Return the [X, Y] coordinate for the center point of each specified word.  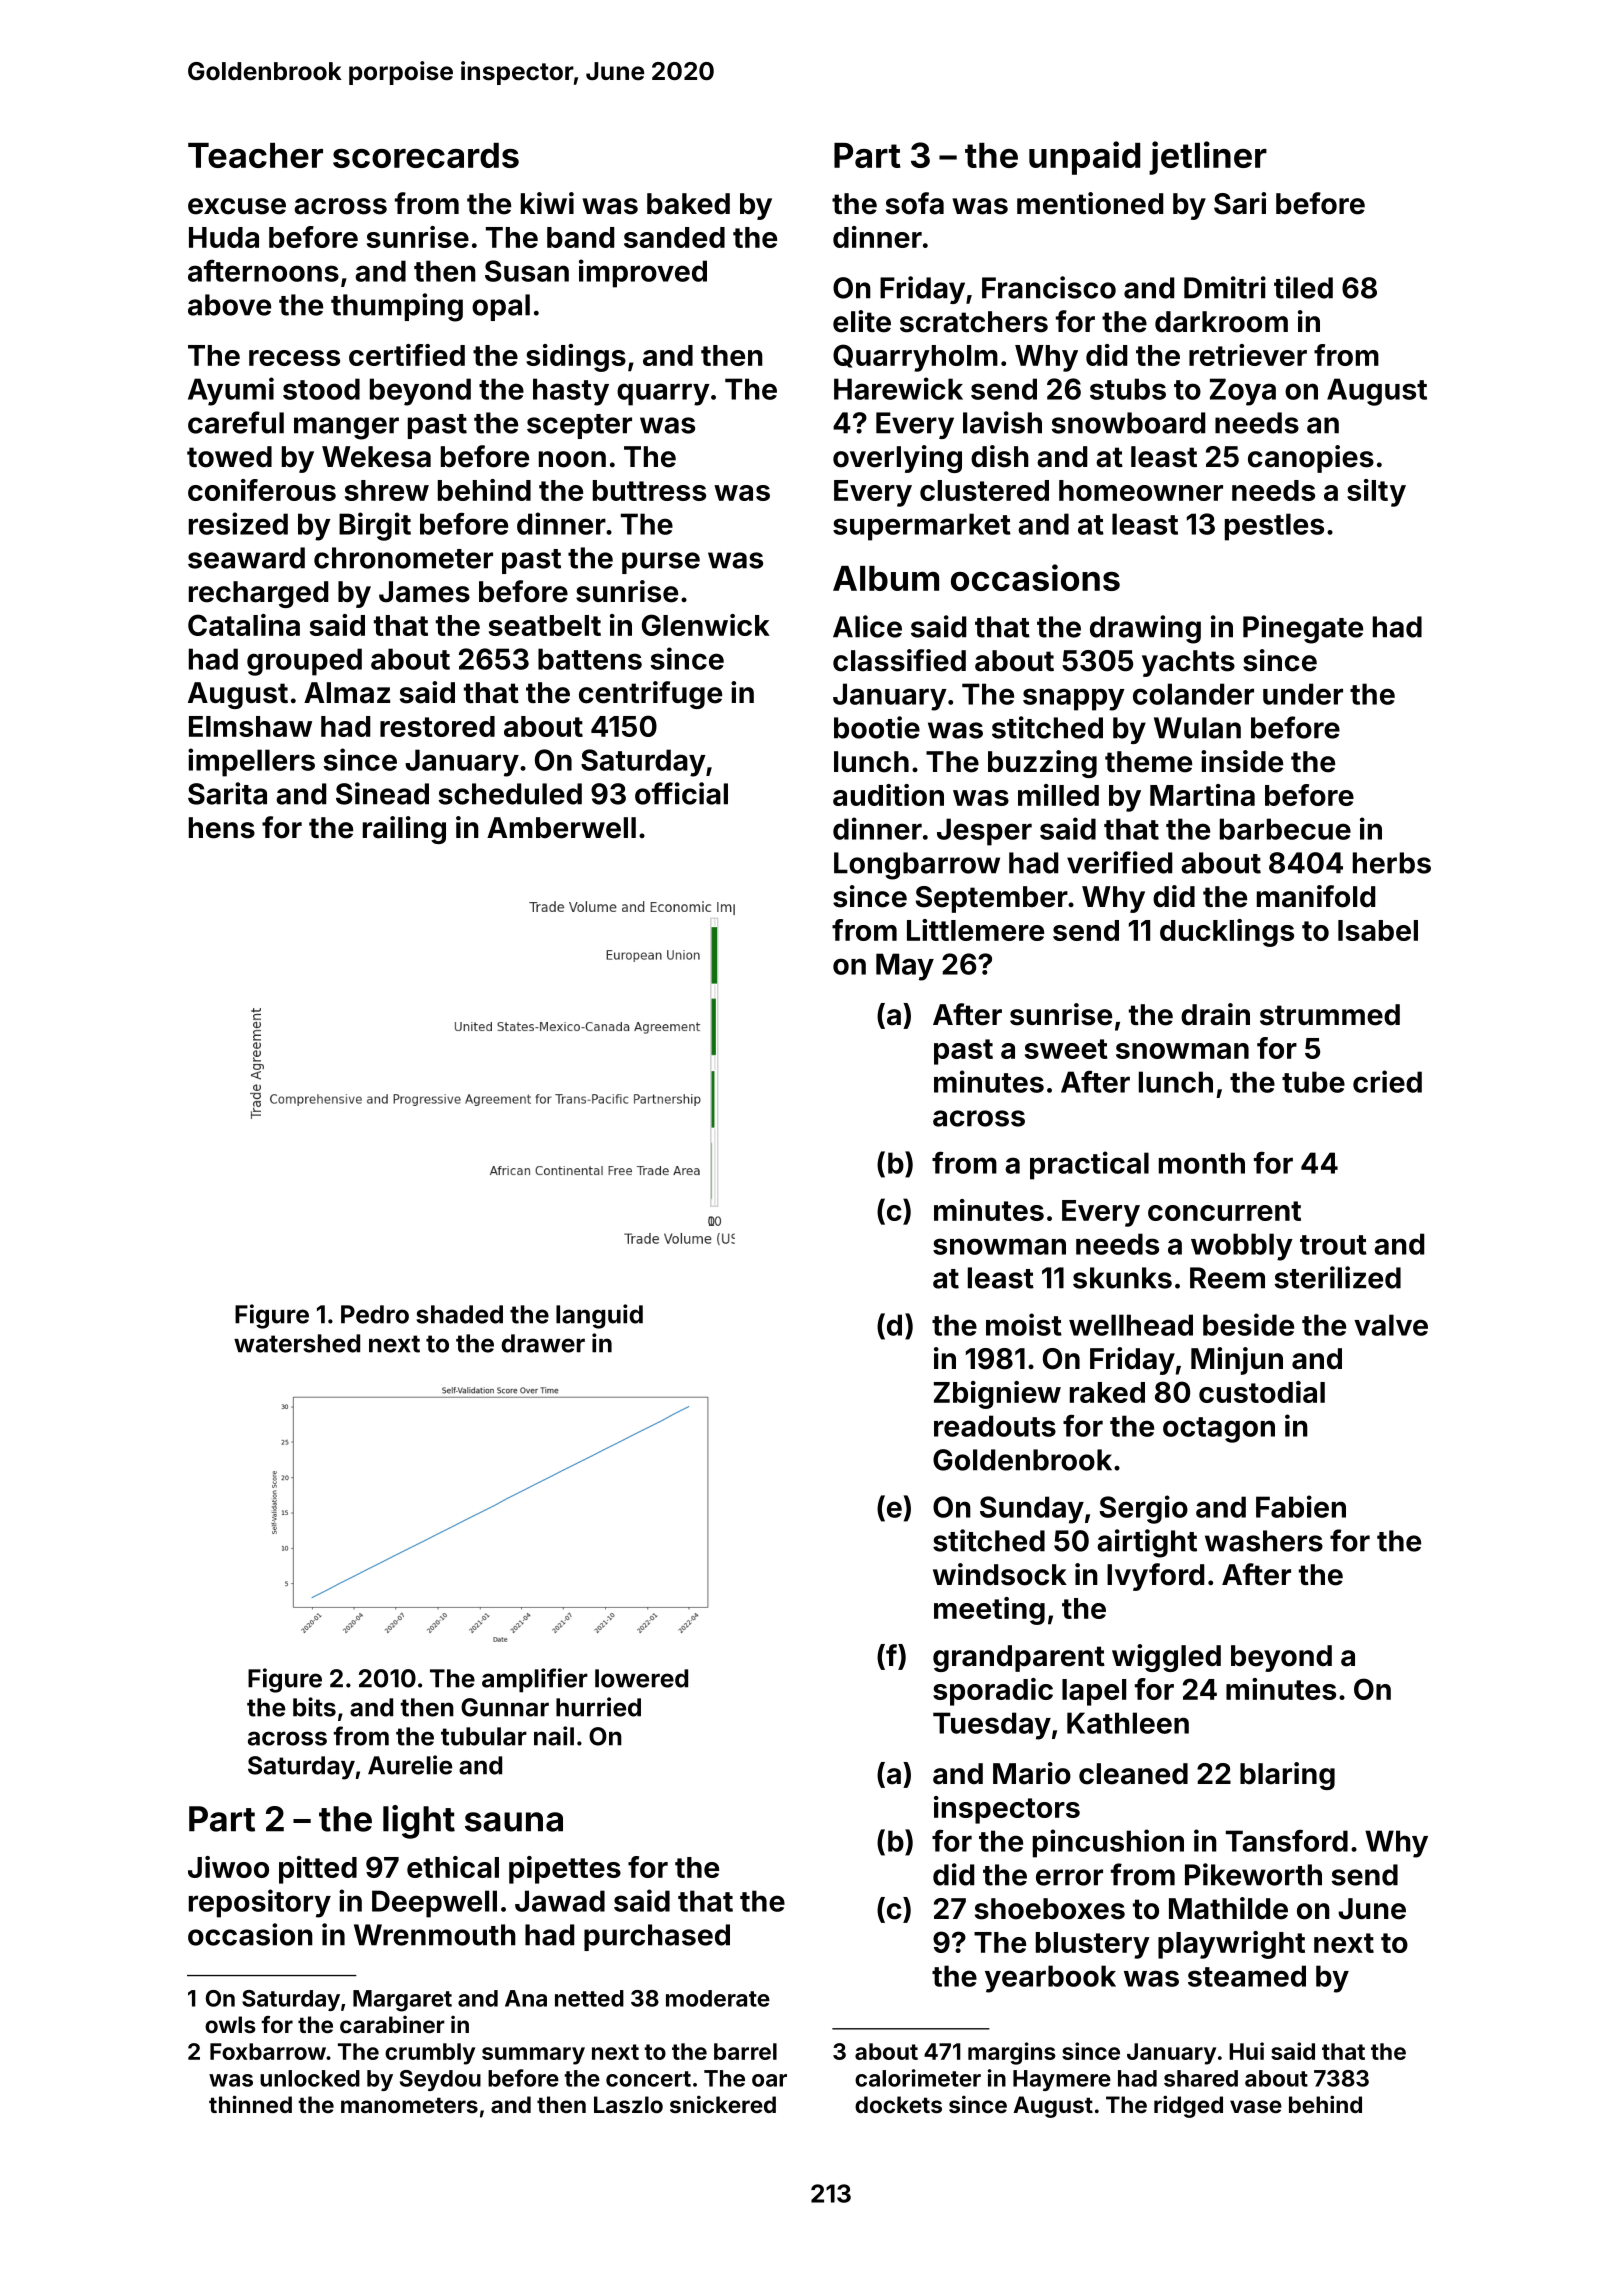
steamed [1247, 1976]
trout [1333, 1245]
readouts [995, 1426]
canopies [1311, 459]
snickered [723, 2104]
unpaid [1084, 158]
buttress [649, 490]
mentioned [1090, 203]
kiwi [547, 203]
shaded [459, 1314]
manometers [409, 2105]
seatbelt [545, 625]
